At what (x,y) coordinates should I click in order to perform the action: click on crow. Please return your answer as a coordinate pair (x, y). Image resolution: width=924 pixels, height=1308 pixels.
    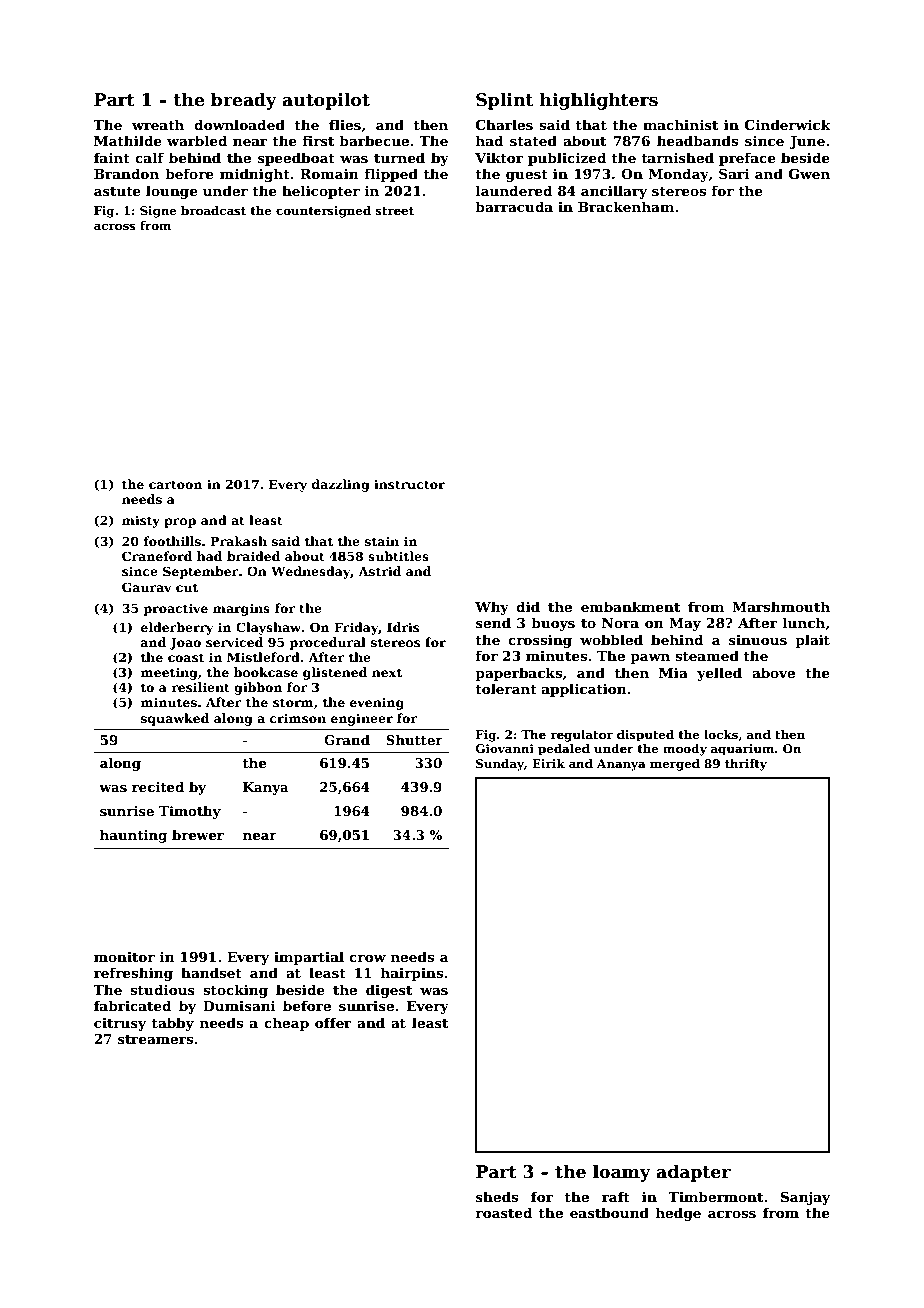
    Looking at the image, I should click on (367, 958).
